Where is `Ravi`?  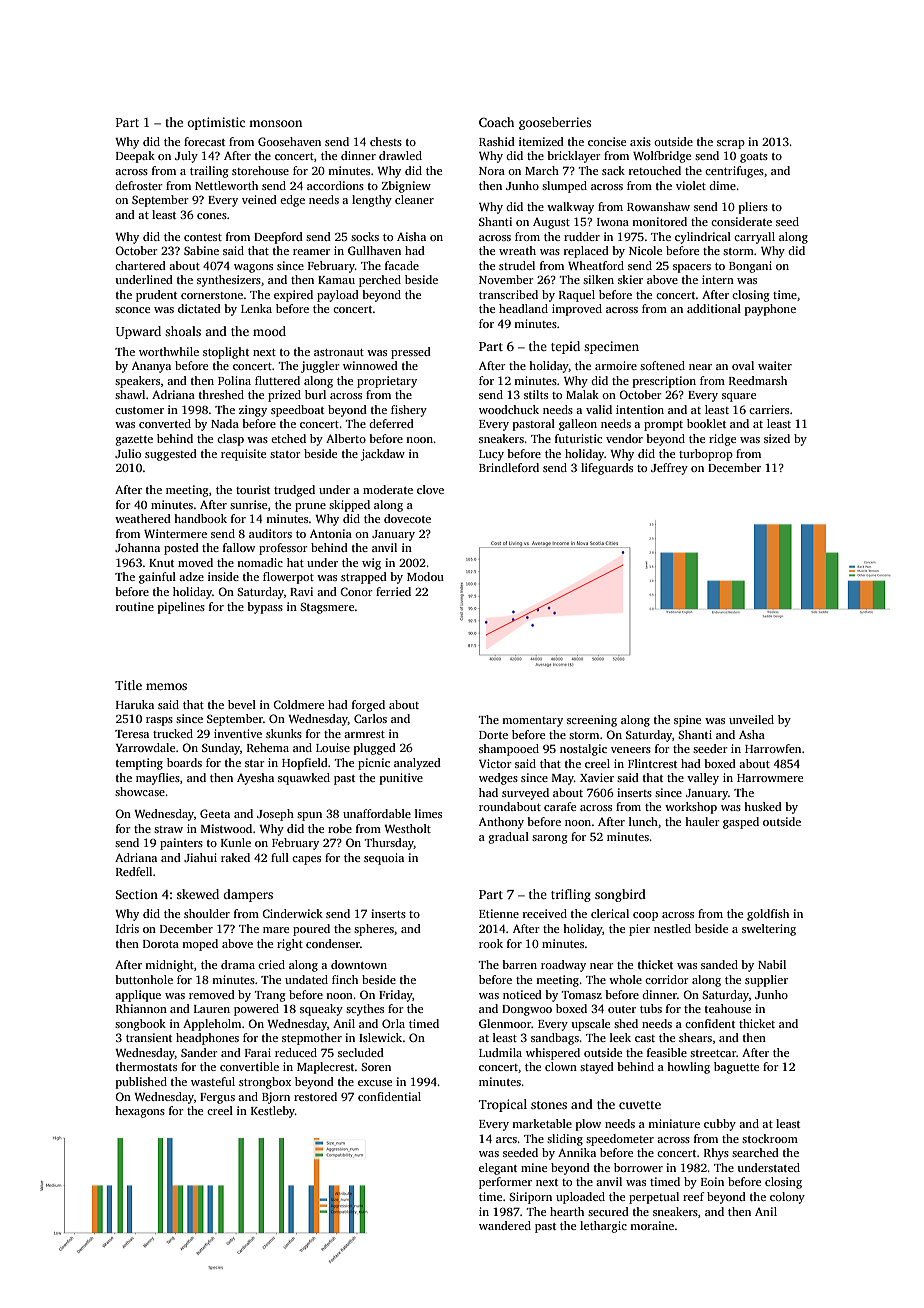 Ravi is located at coordinates (301, 591).
